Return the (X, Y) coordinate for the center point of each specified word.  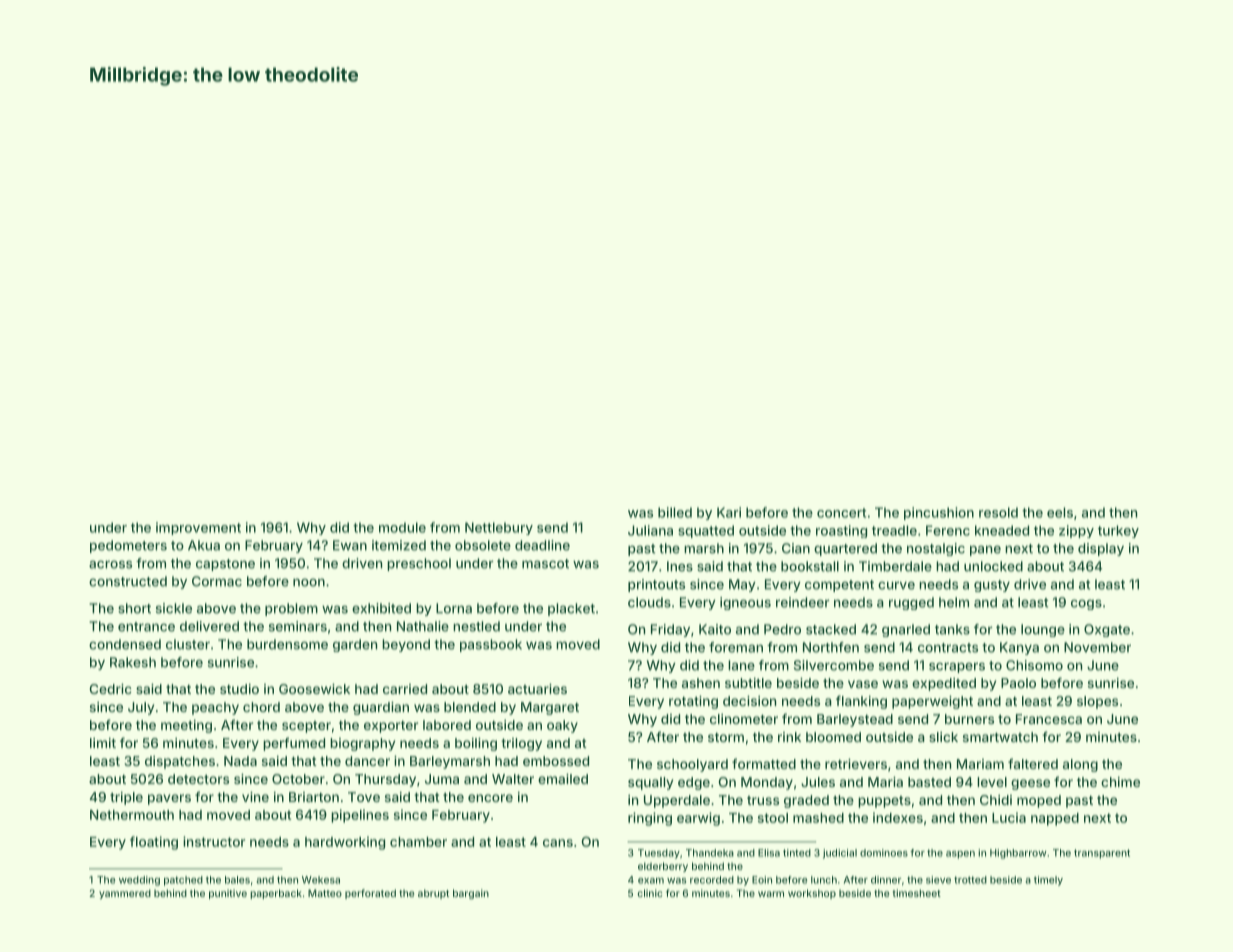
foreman (736, 647)
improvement (198, 528)
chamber (418, 842)
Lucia (1009, 817)
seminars (298, 626)
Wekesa (321, 880)
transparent (1102, 854)
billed (675, 512)
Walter (513, 779)
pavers (169, 799)
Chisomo (1034, 665)
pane (985, 551)
